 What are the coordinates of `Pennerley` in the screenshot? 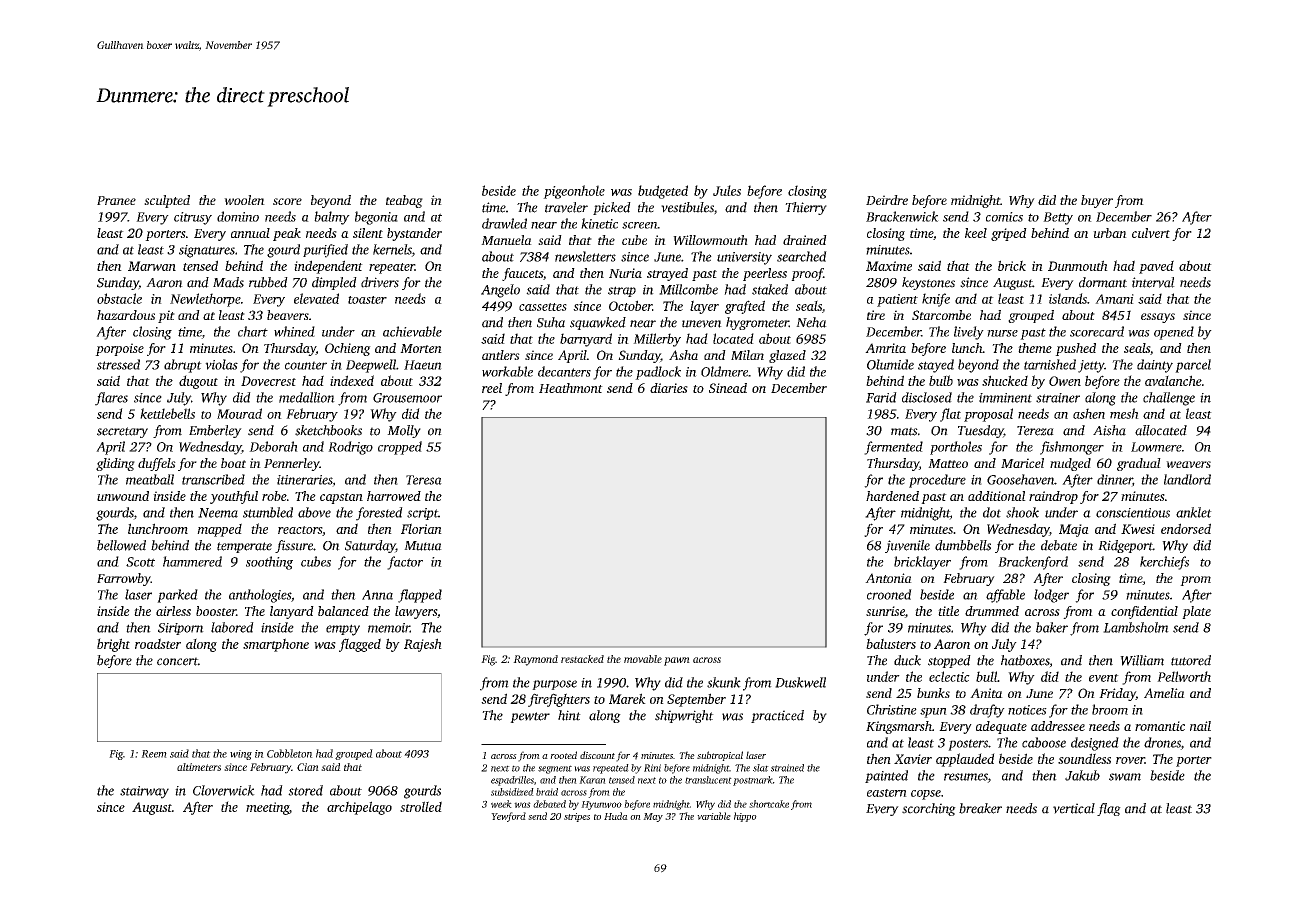 It's located at (291, 464).
